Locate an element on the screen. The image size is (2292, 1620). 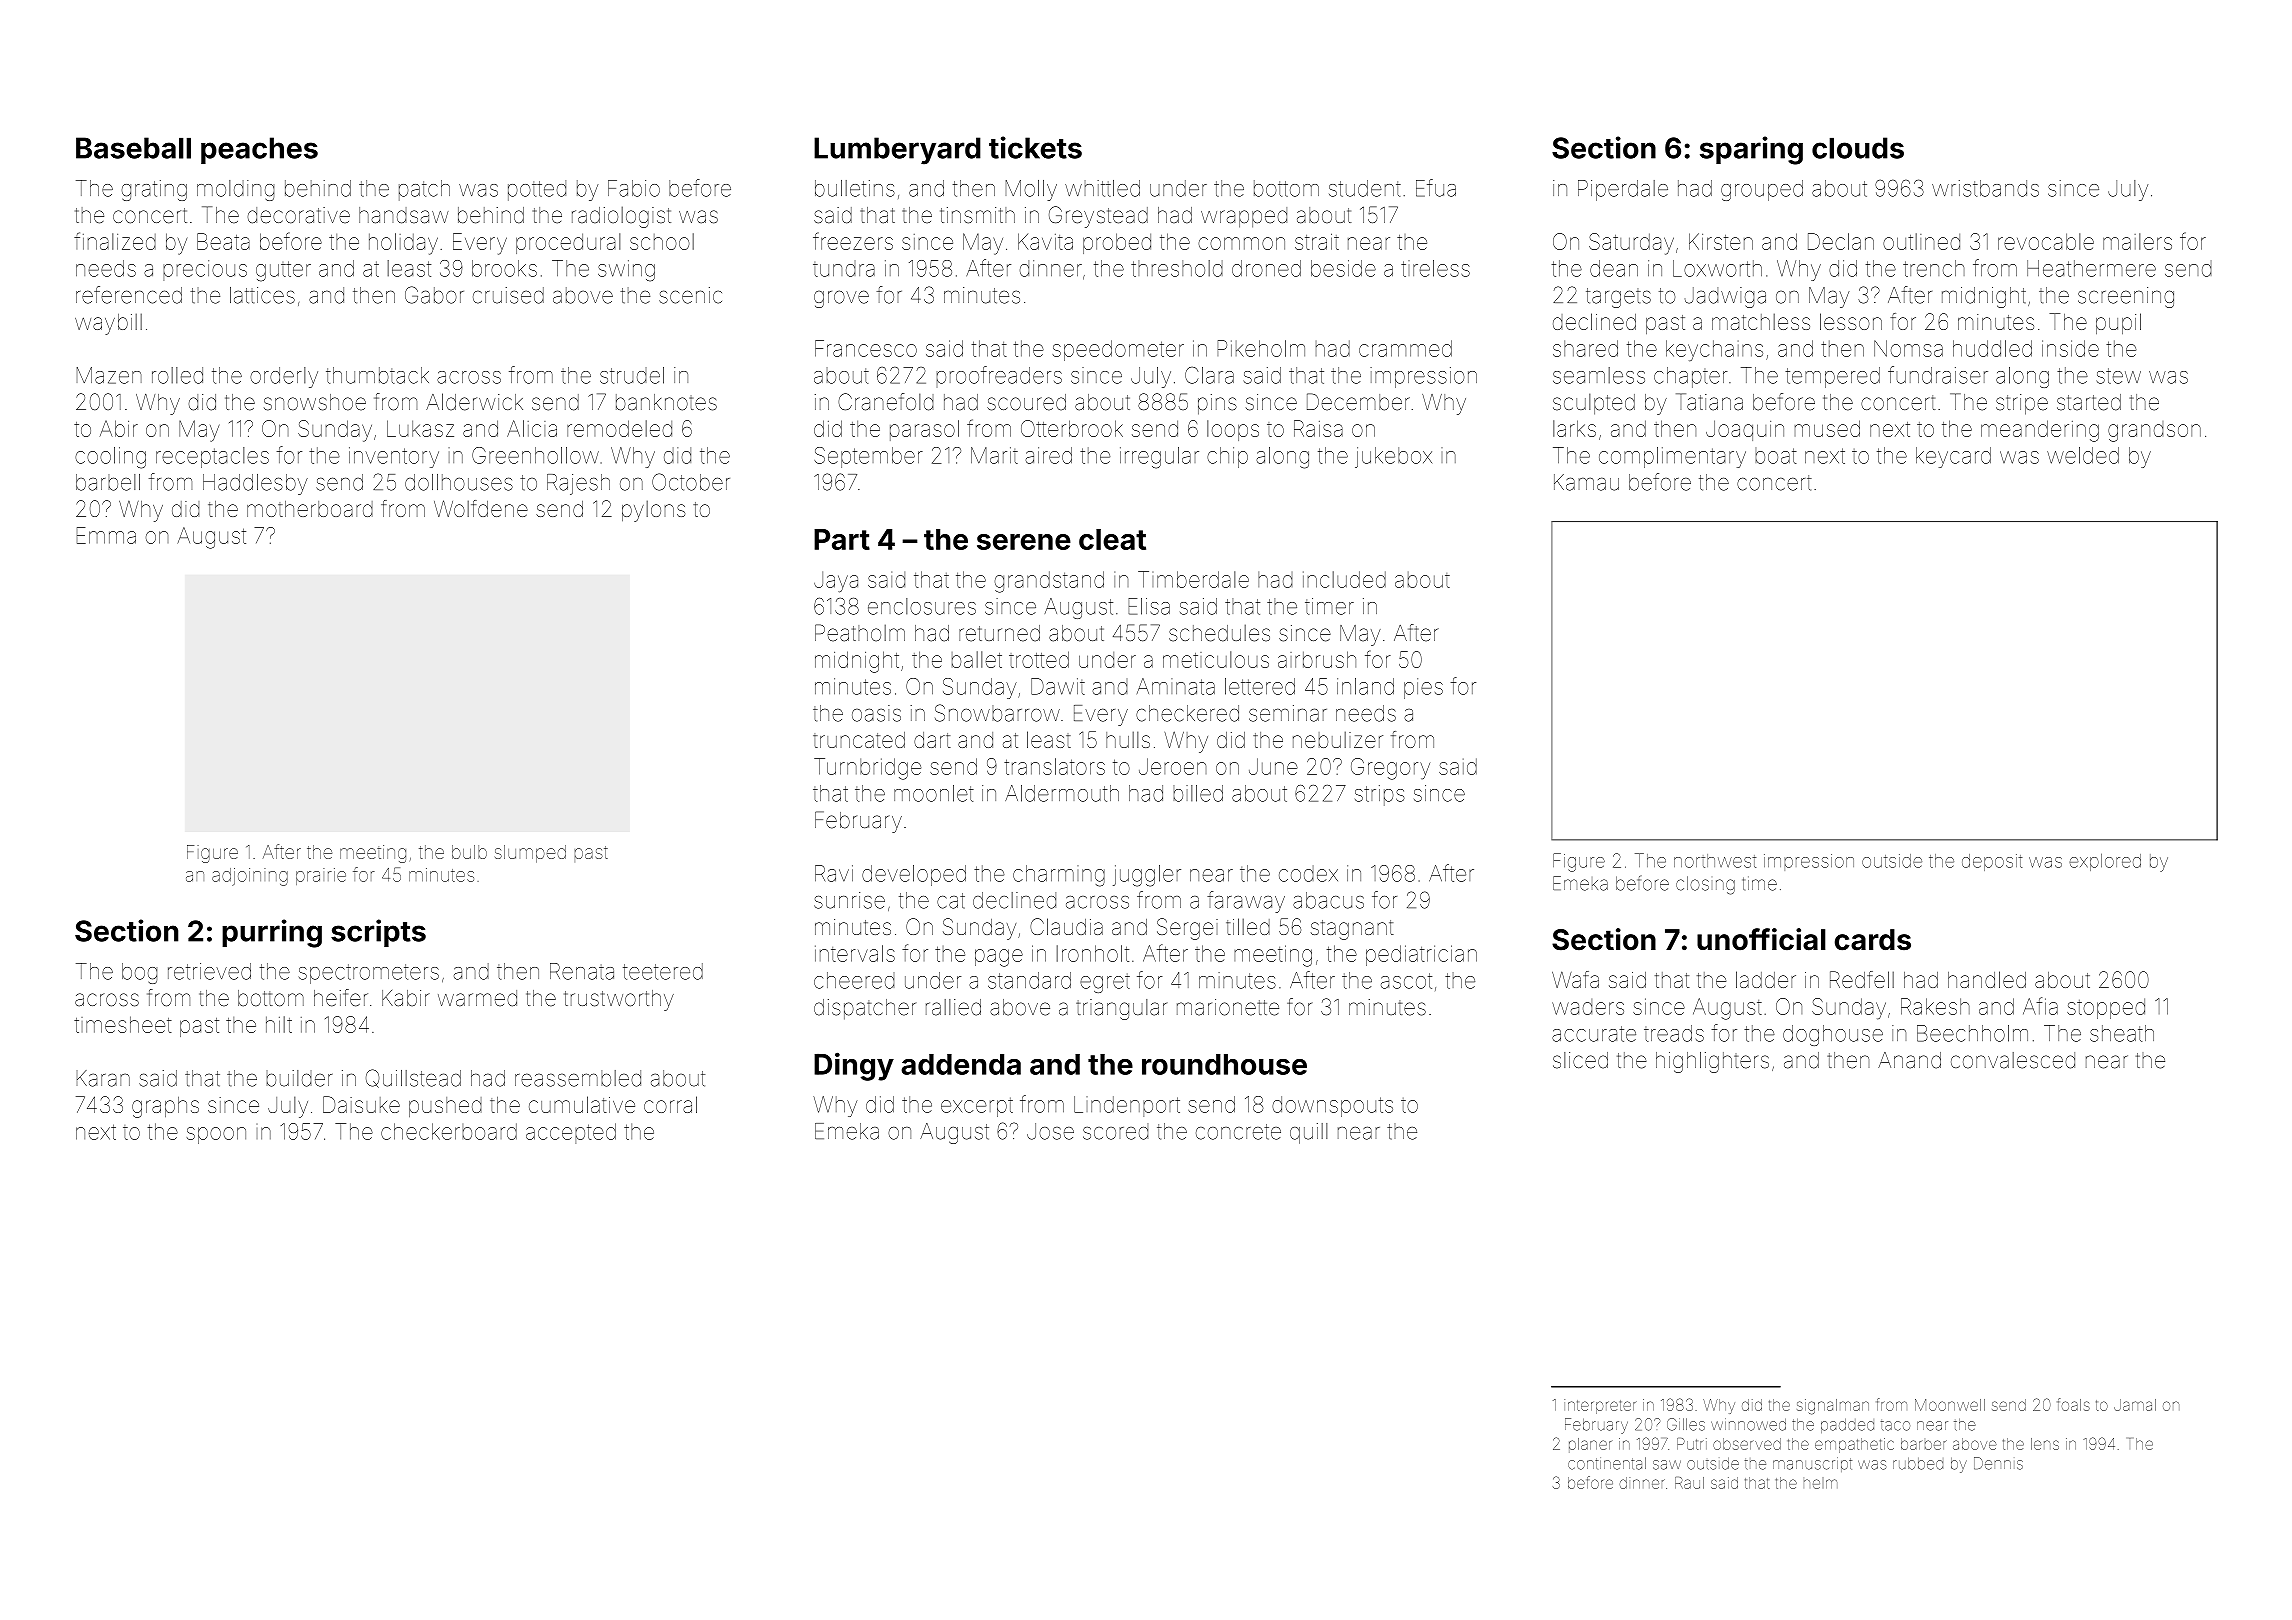
cards is located at coordinates (1873, 940).
